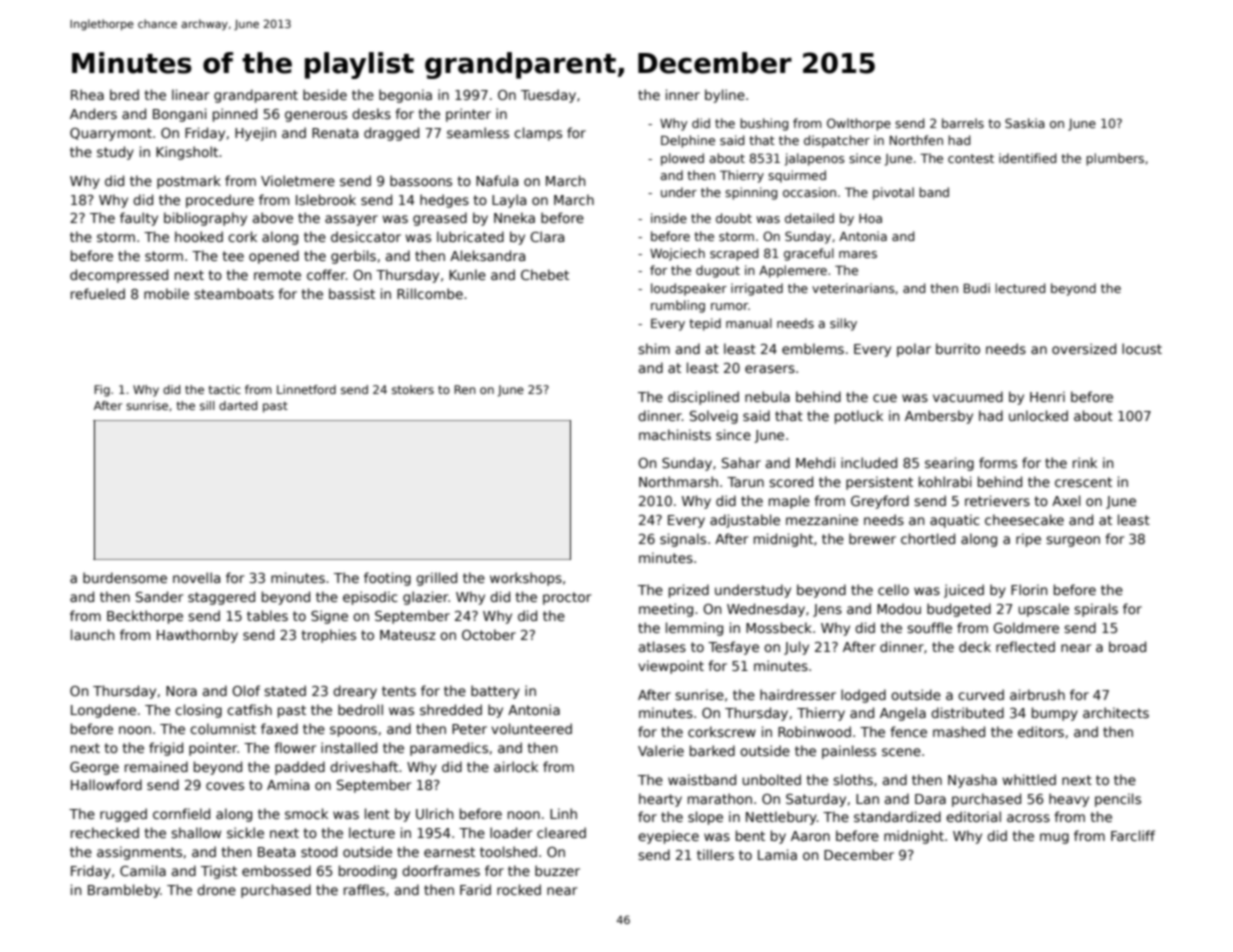 The width and height of the screenshot is (1233, 952). I want to click on bred, so click(124, 94).
